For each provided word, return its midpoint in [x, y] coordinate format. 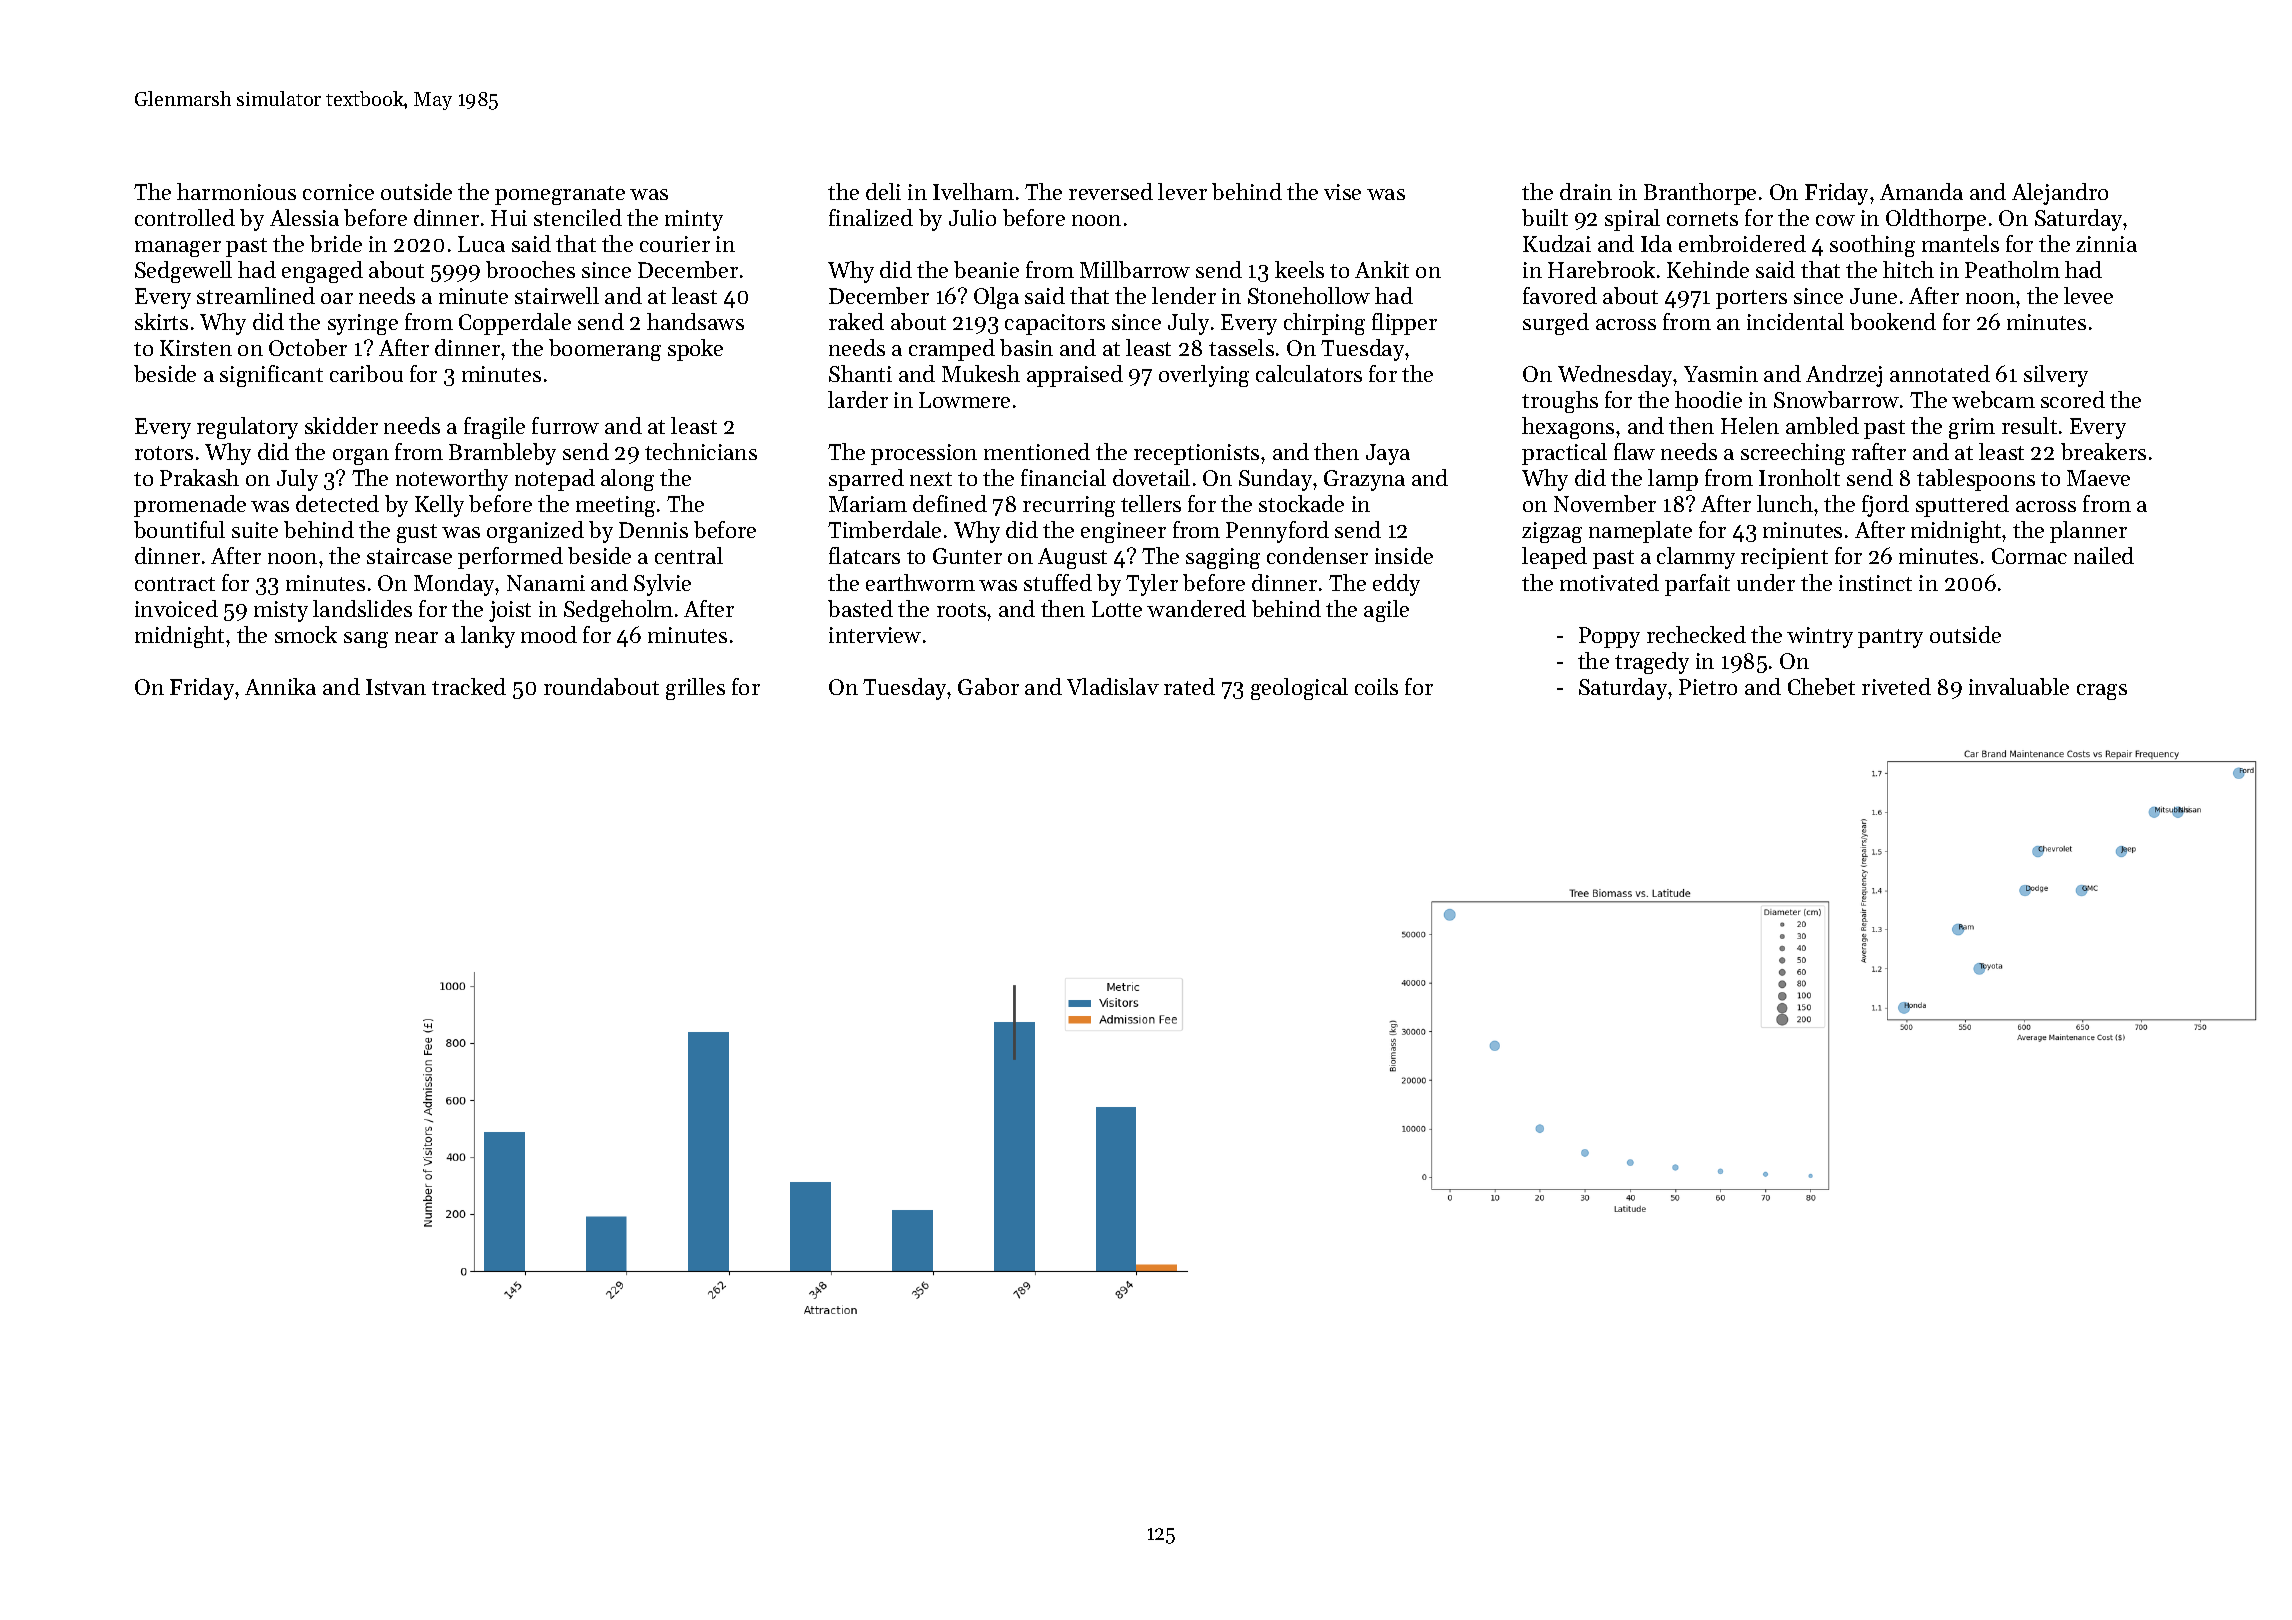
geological [1299, 689]
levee [2088, 295]
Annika [280, 686]
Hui [509, 218]
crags [2102, 692]
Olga [996, 298]
